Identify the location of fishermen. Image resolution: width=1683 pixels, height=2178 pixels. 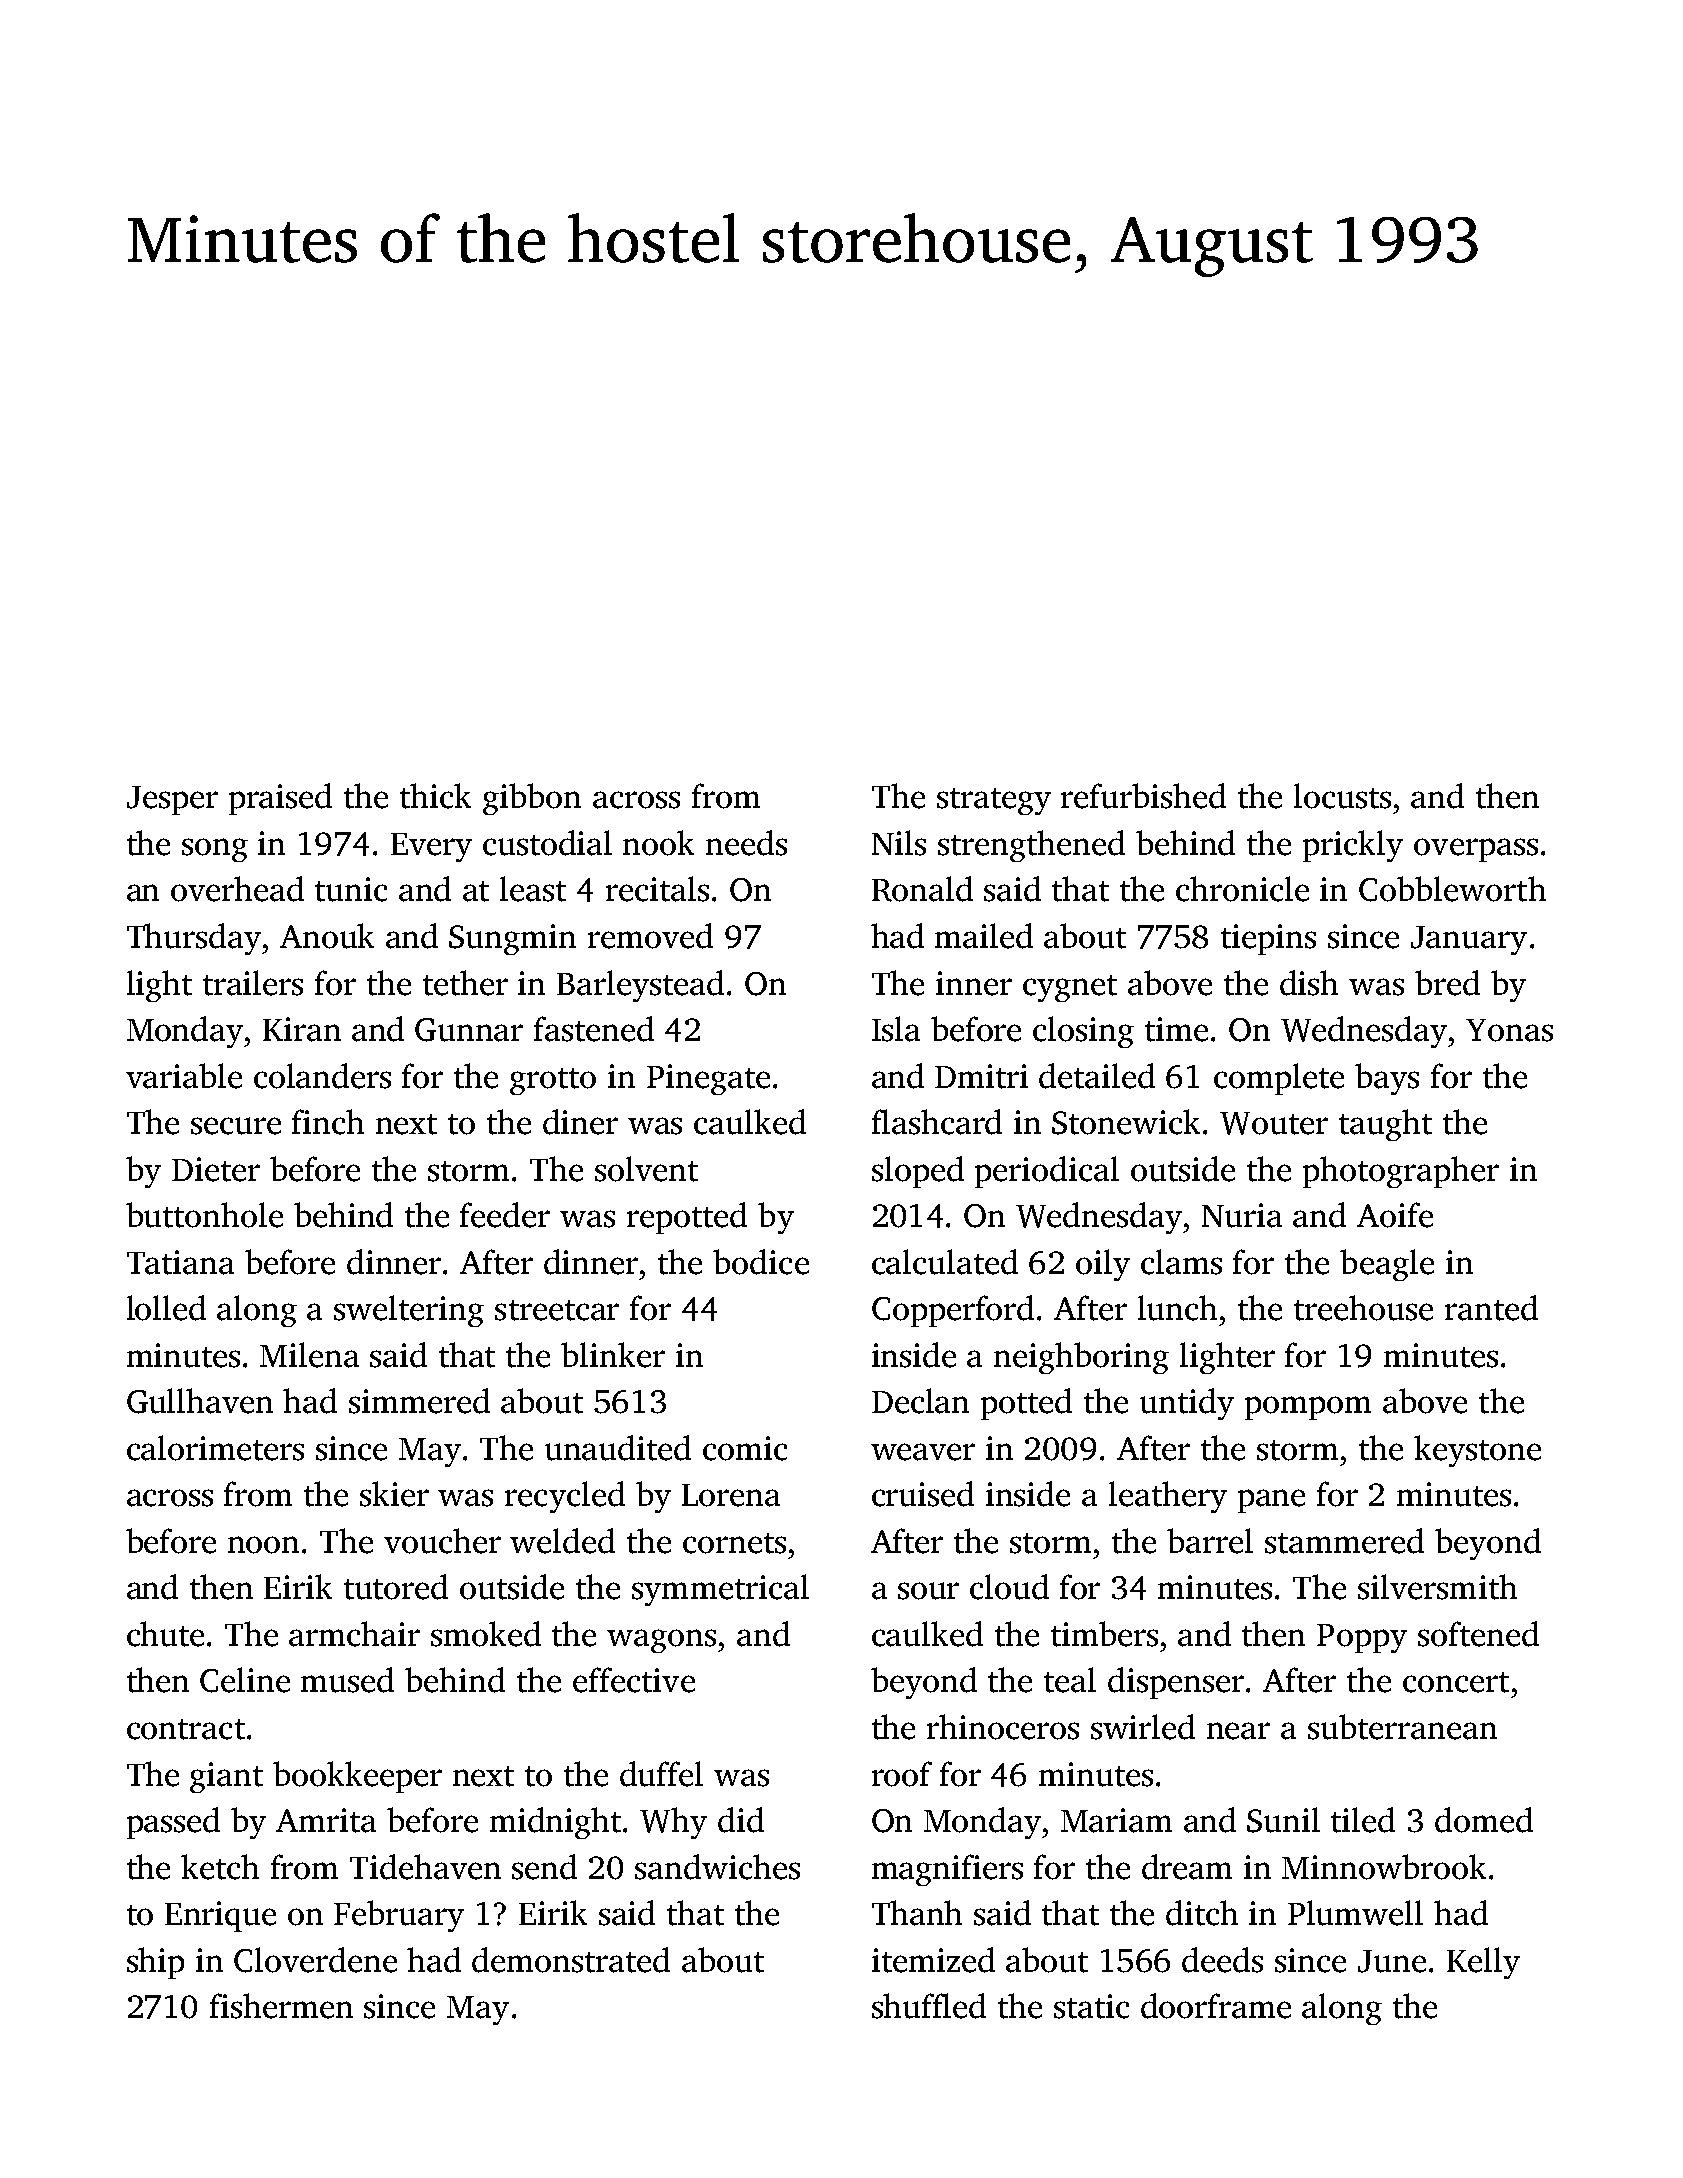
(281, 2006).
